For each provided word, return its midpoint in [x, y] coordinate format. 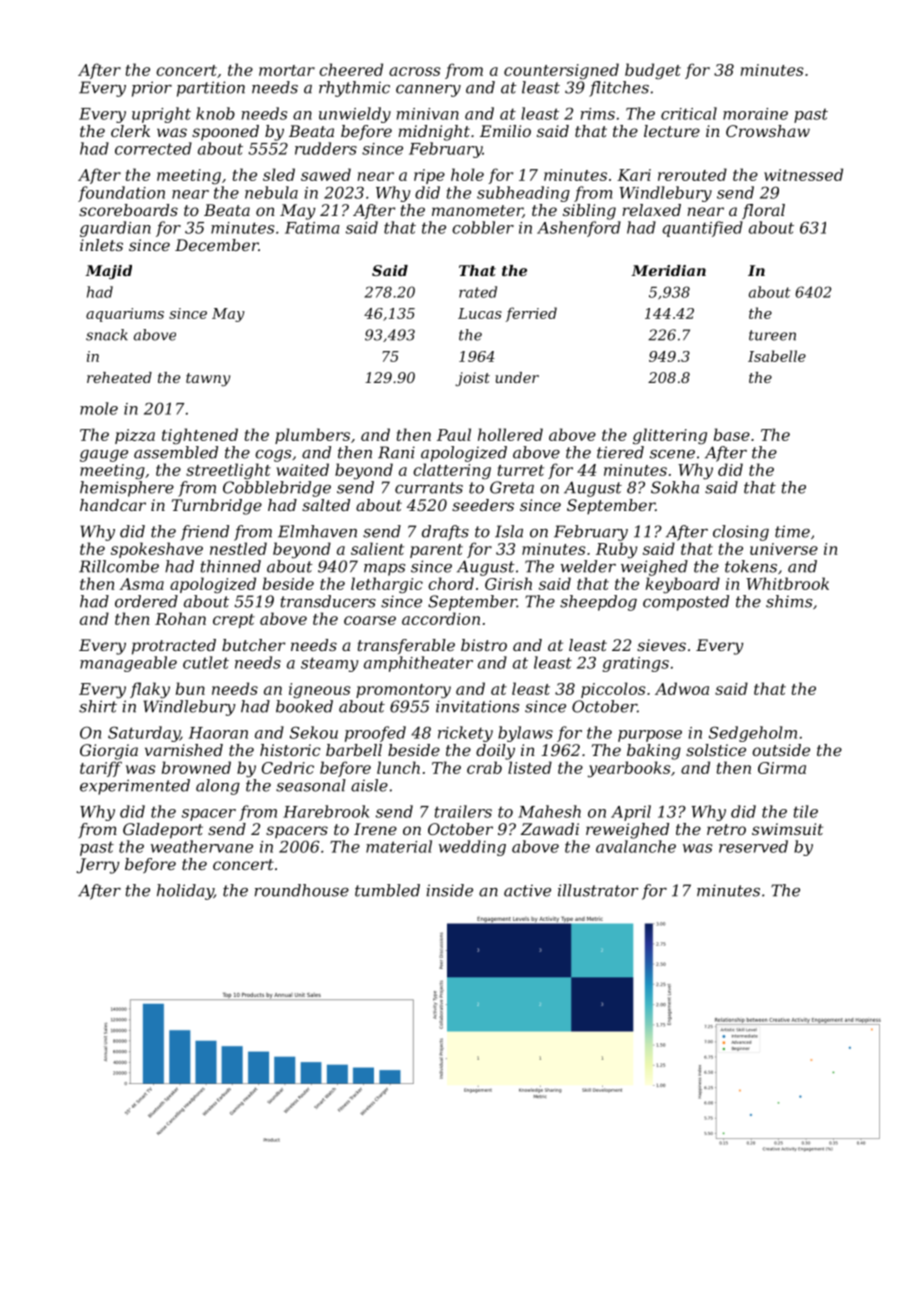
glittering [670, 436]
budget [653, 71]
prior [152, 89]
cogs [273, 456]
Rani [396, 452]
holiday [185, 892]
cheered [351, 69]
